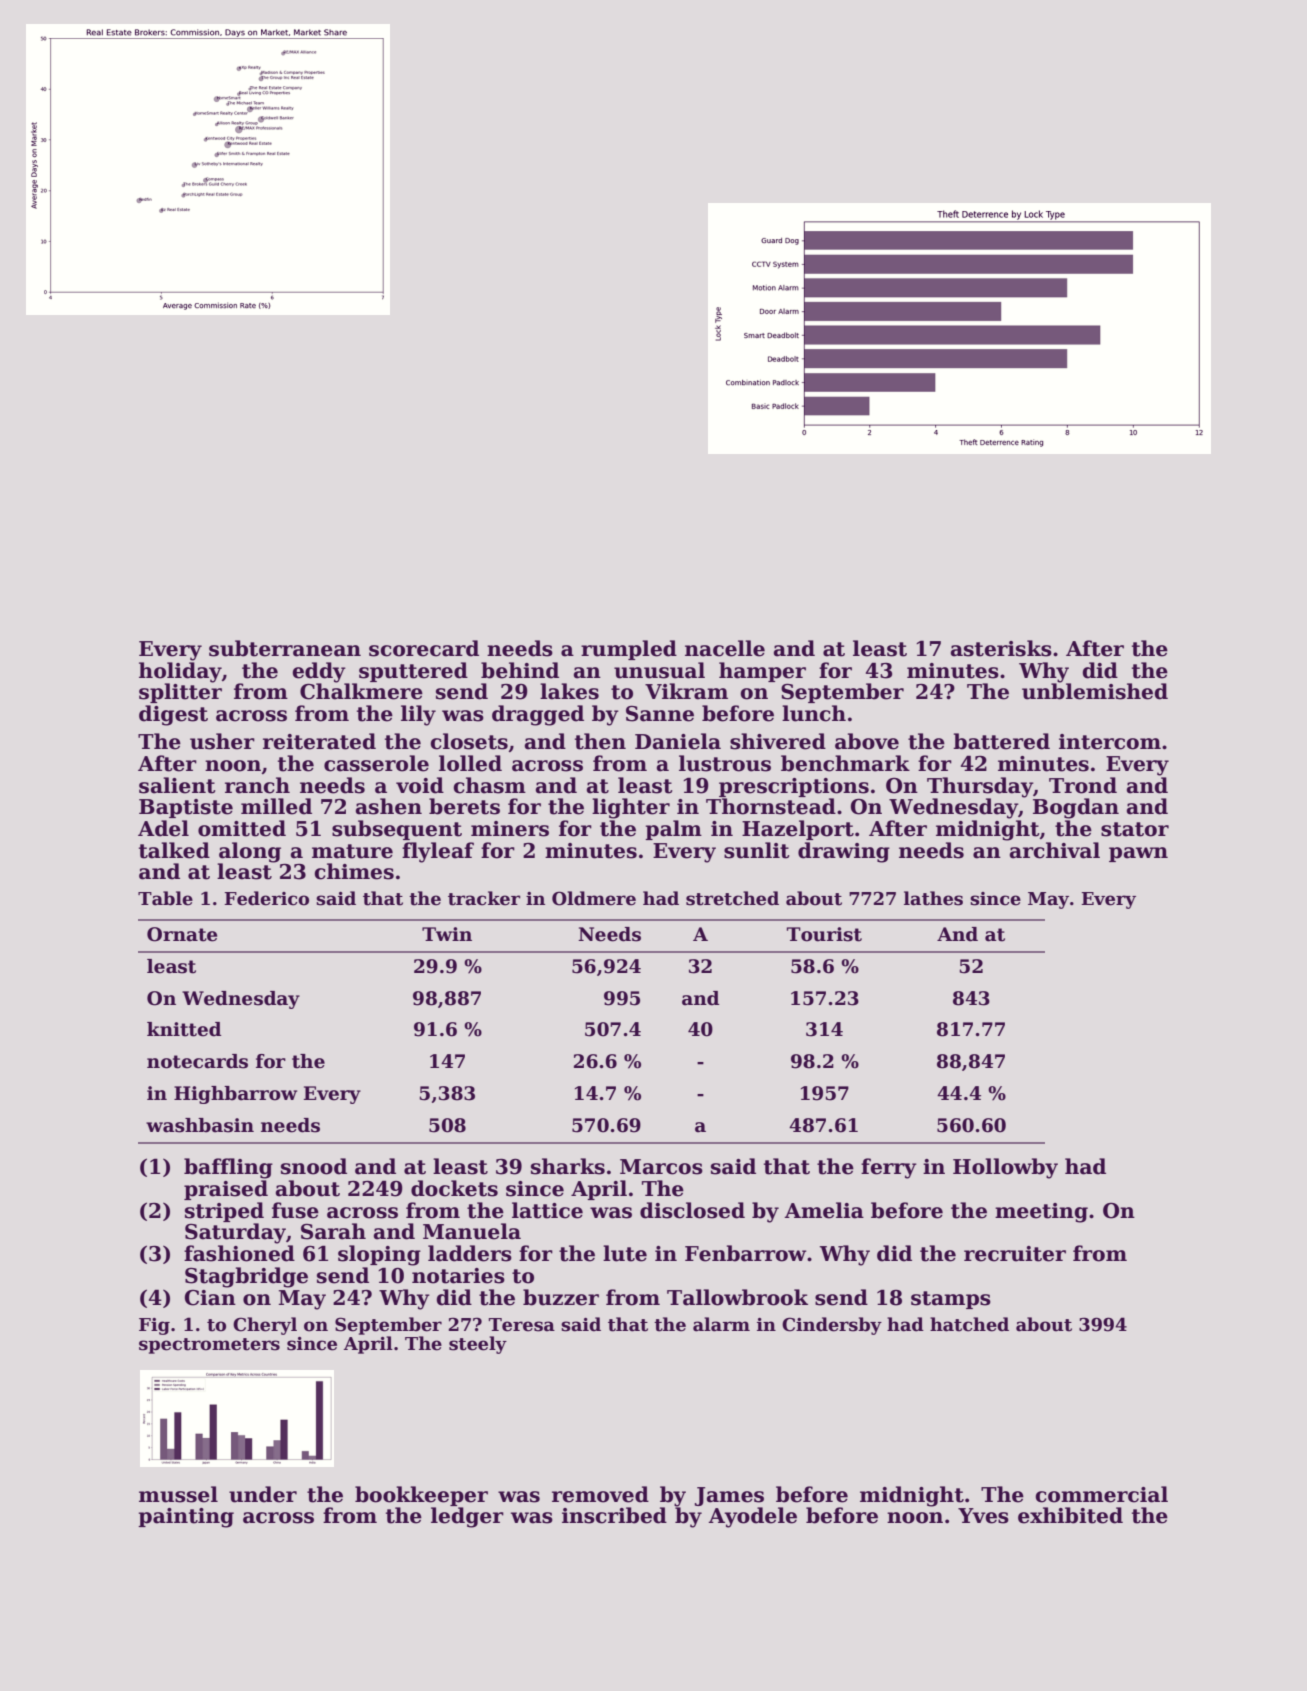 Image resolution: width=1307 pixels, height=1691 pixels. What do you see at coordinates (969, 1324) in the screenshot?
I see `hatched` at bounding box center [969, 1324].
